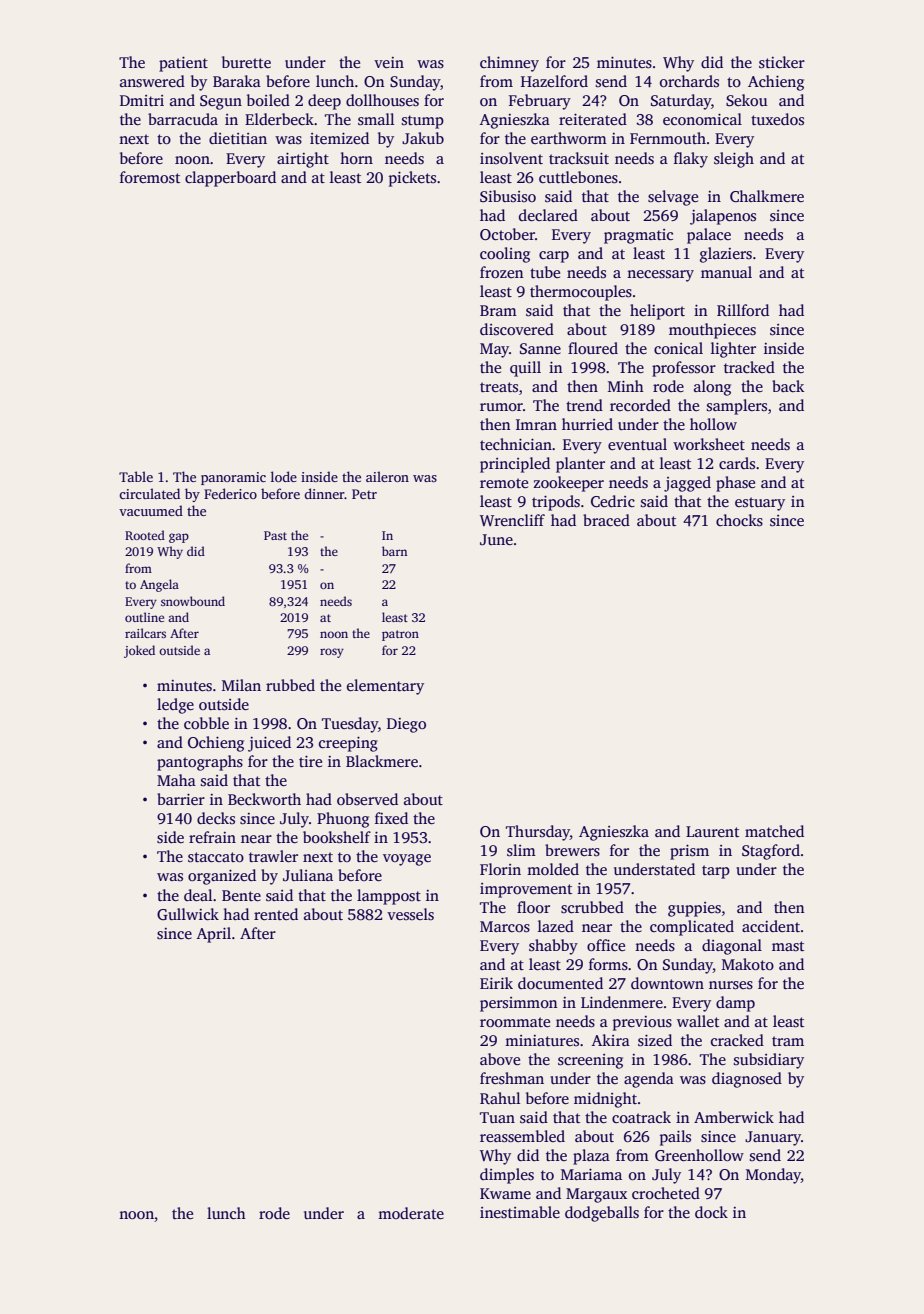 The height and width of the page is (1314, 924). Describe the element at coordinates (400, 635) in the page. I see `patron` at that location.
